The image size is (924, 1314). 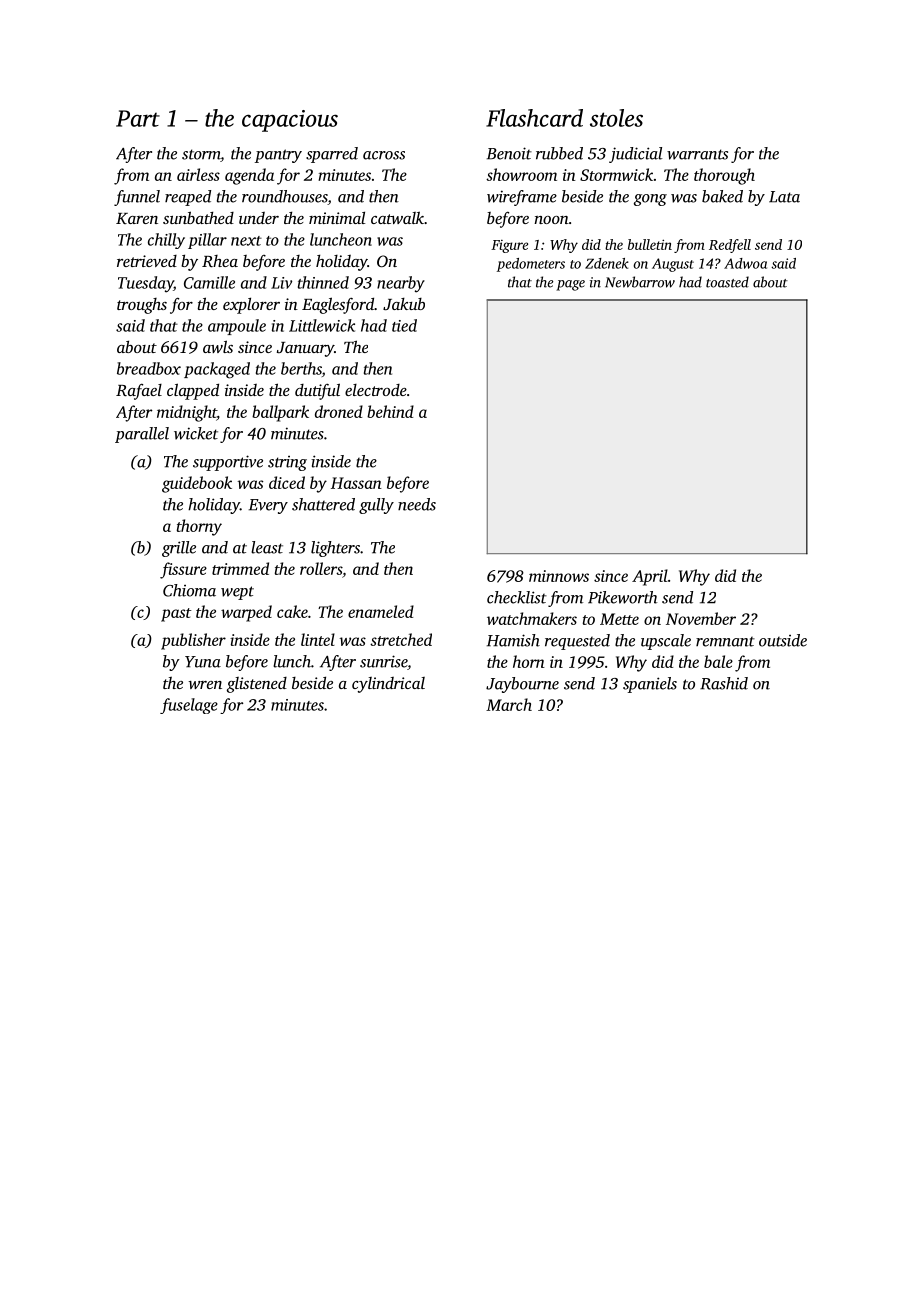 I want to click on across, so click(x=384, y=155).
